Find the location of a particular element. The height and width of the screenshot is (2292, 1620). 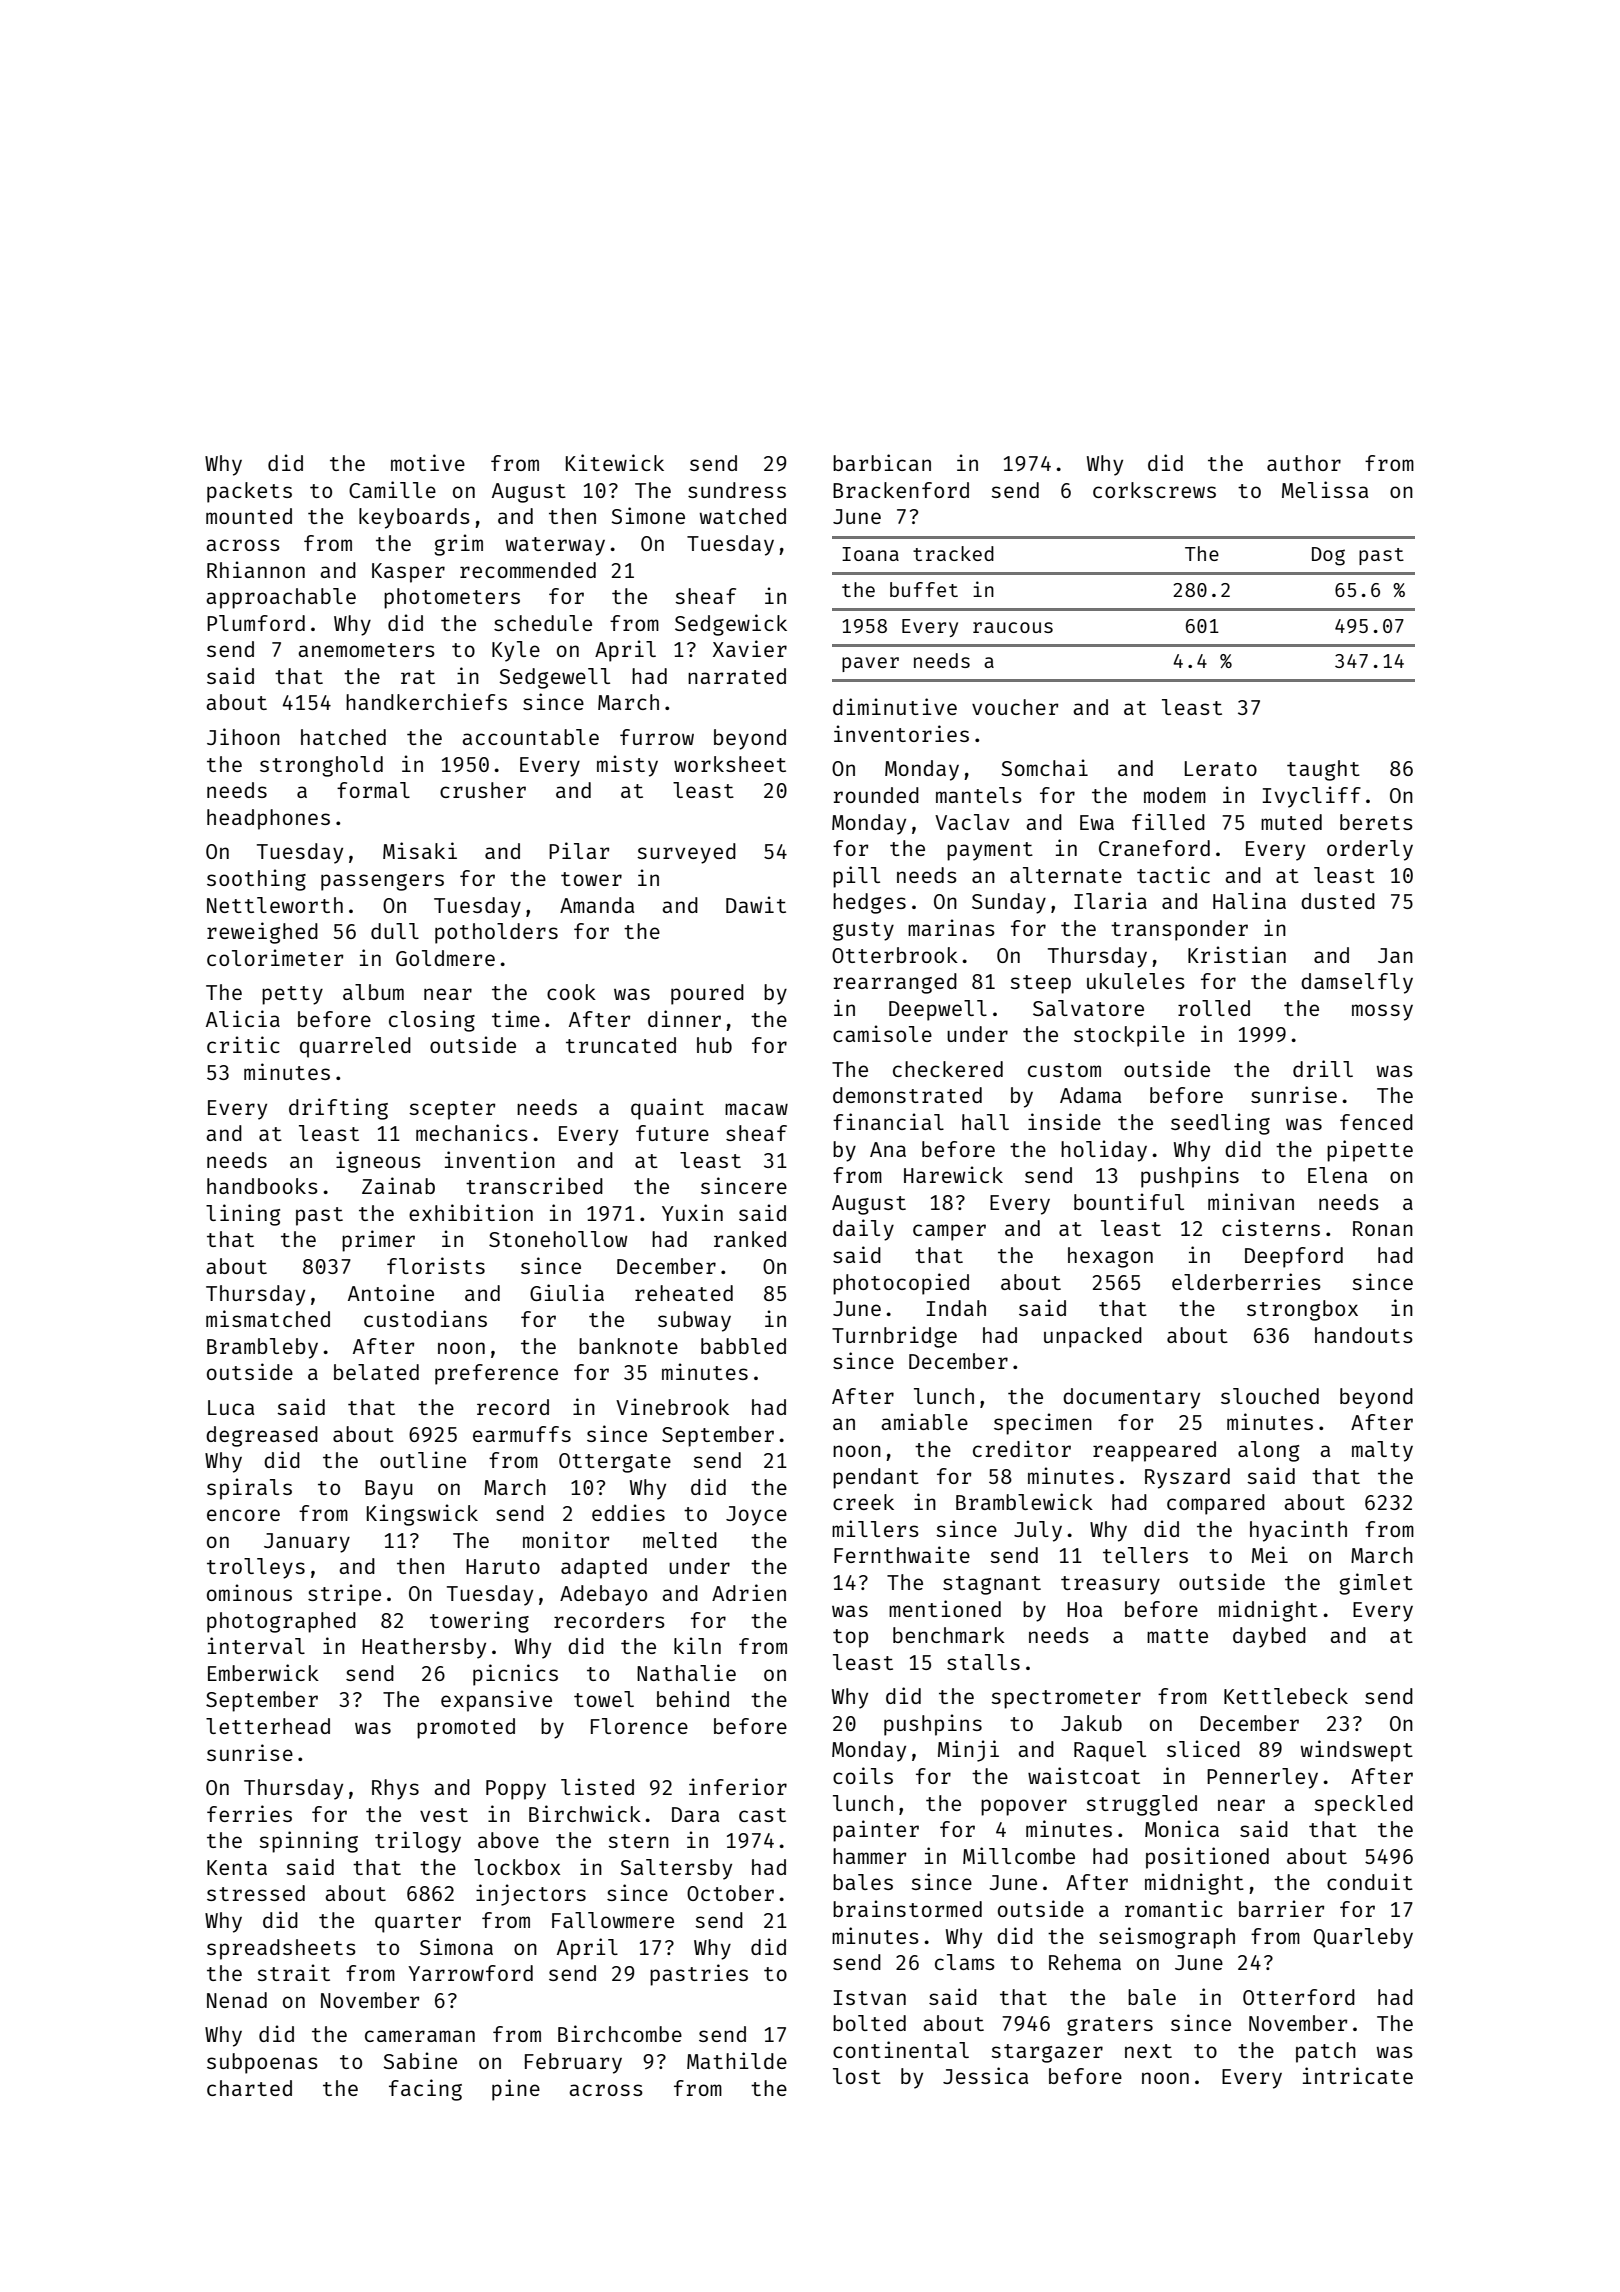

Kitewick is located at coordinates (615, 462).
